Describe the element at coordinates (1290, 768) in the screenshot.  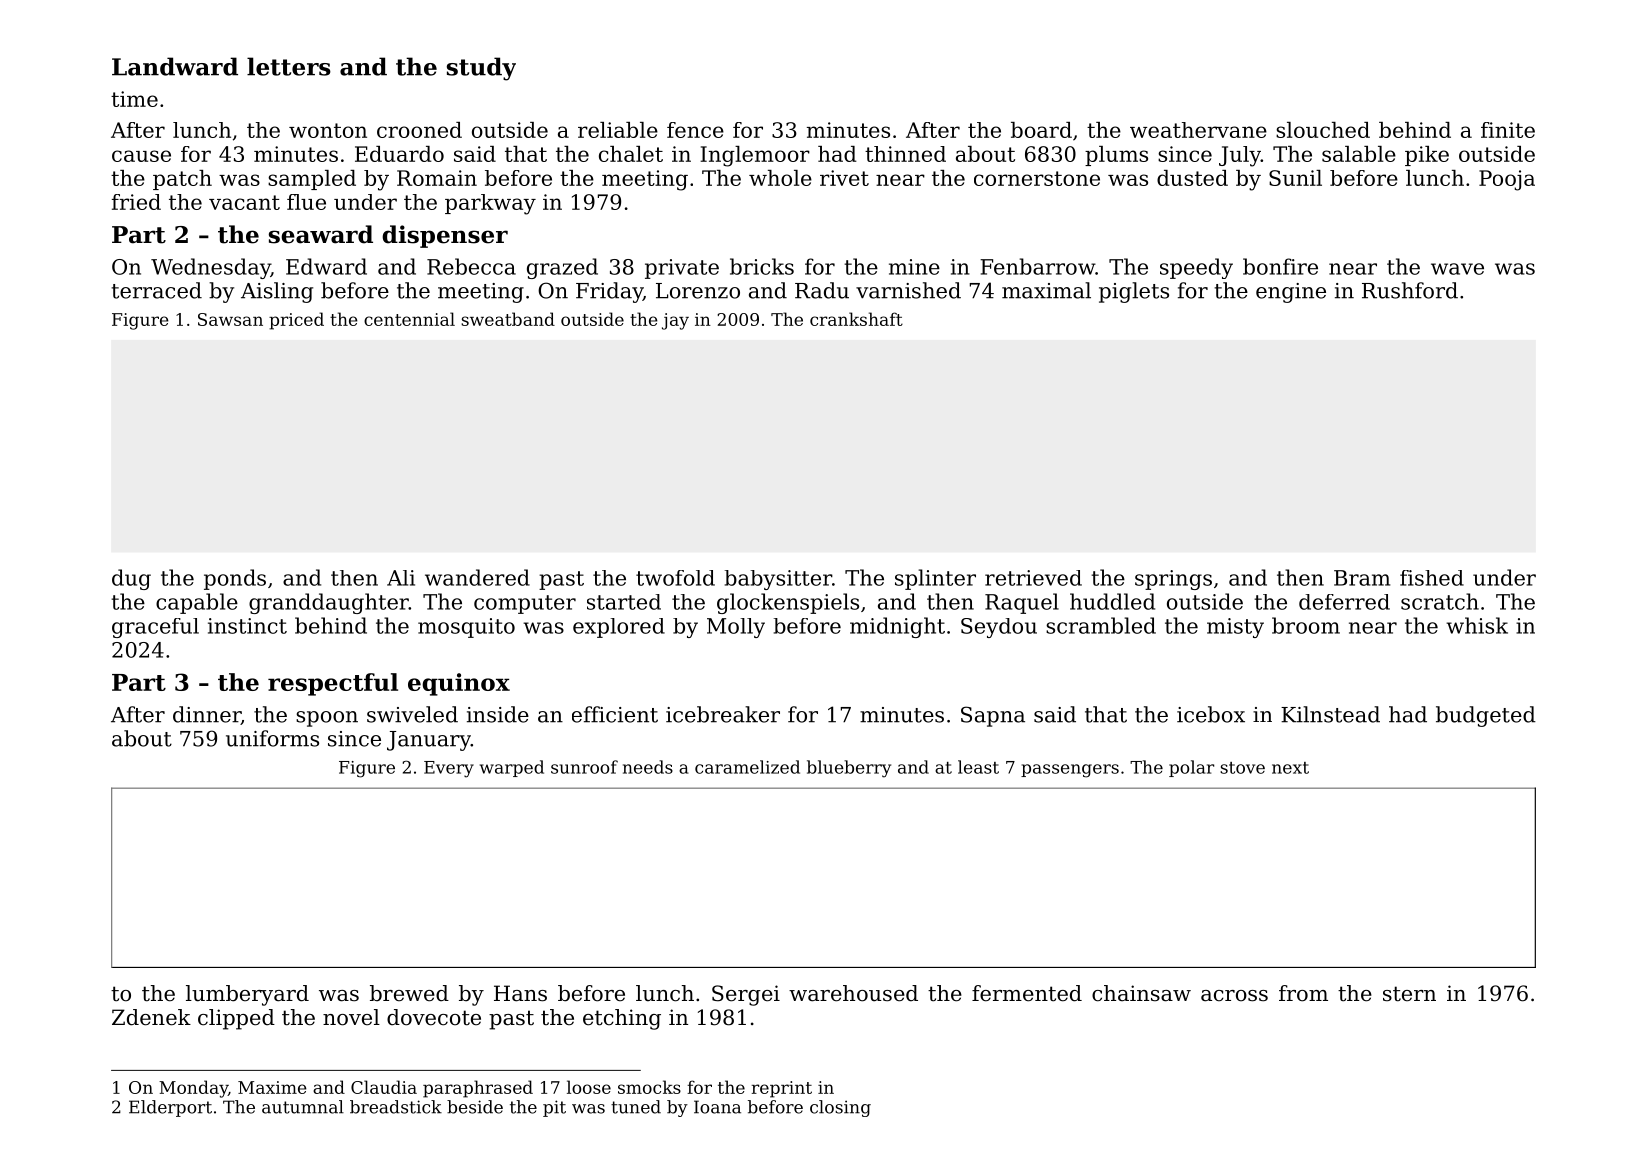
I see `next` at that location.
